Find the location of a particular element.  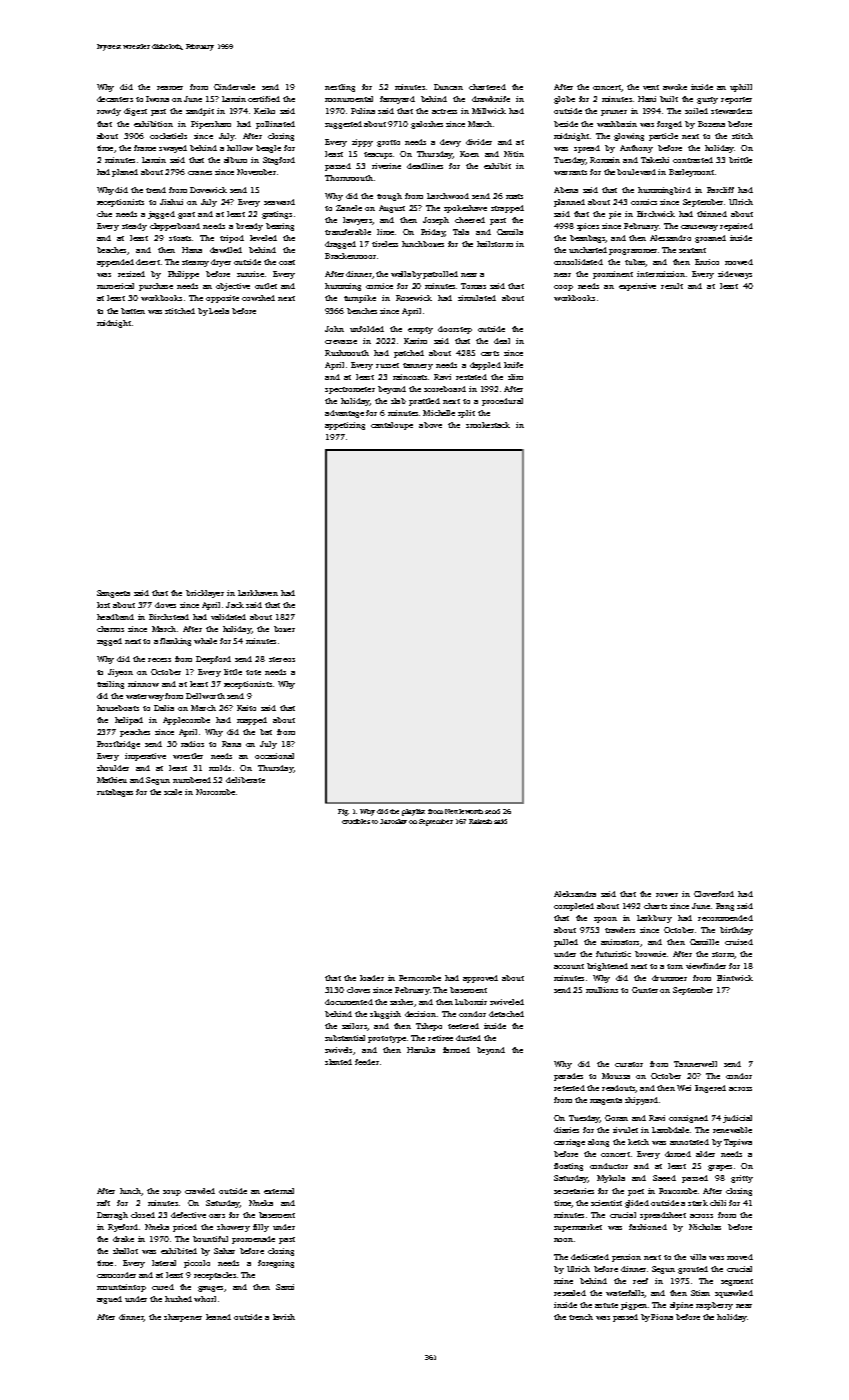

Takeshi is located at coordinates (655, 160).
